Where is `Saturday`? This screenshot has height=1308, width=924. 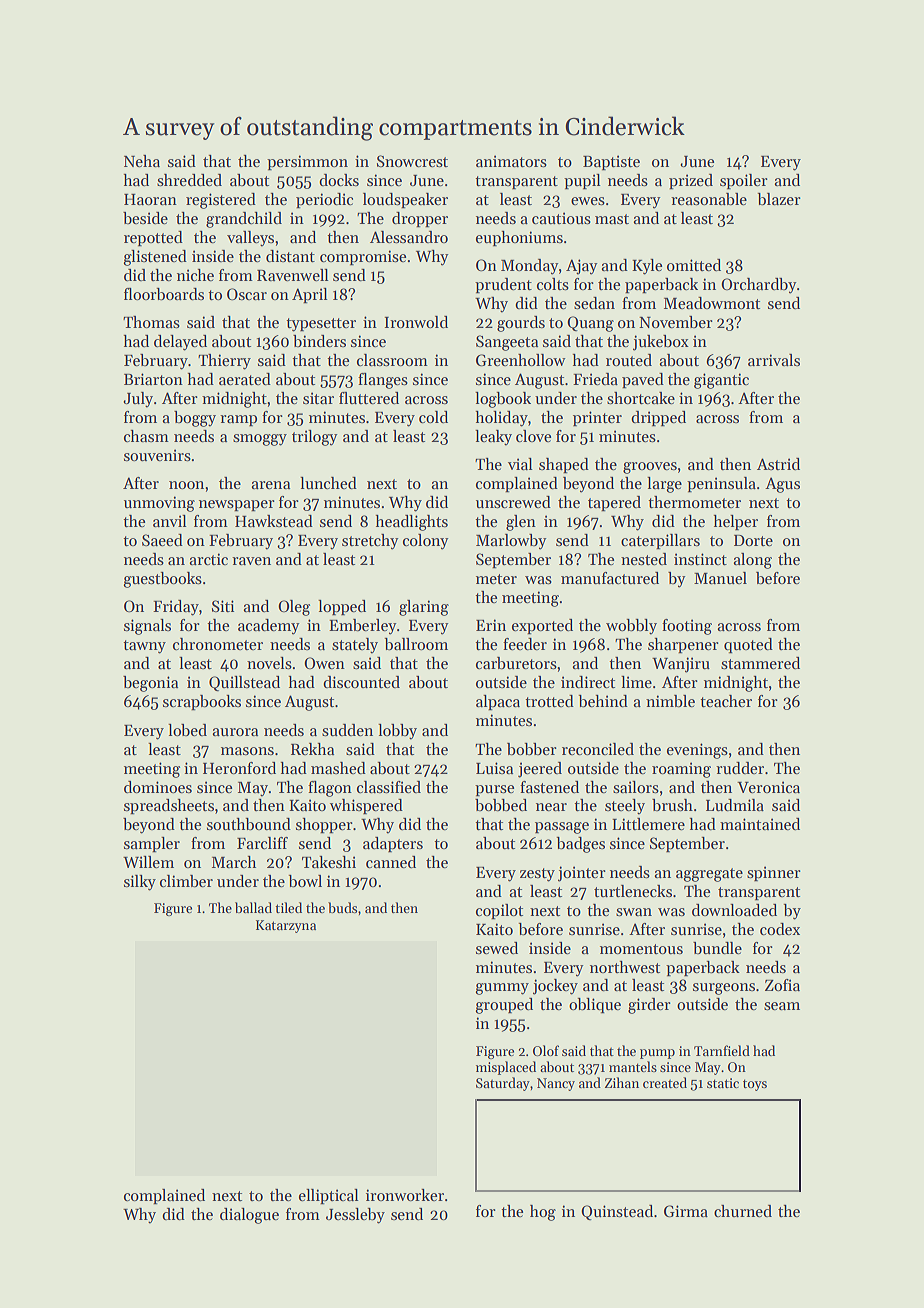
Saturday is located at coordinates (503, 1084).
